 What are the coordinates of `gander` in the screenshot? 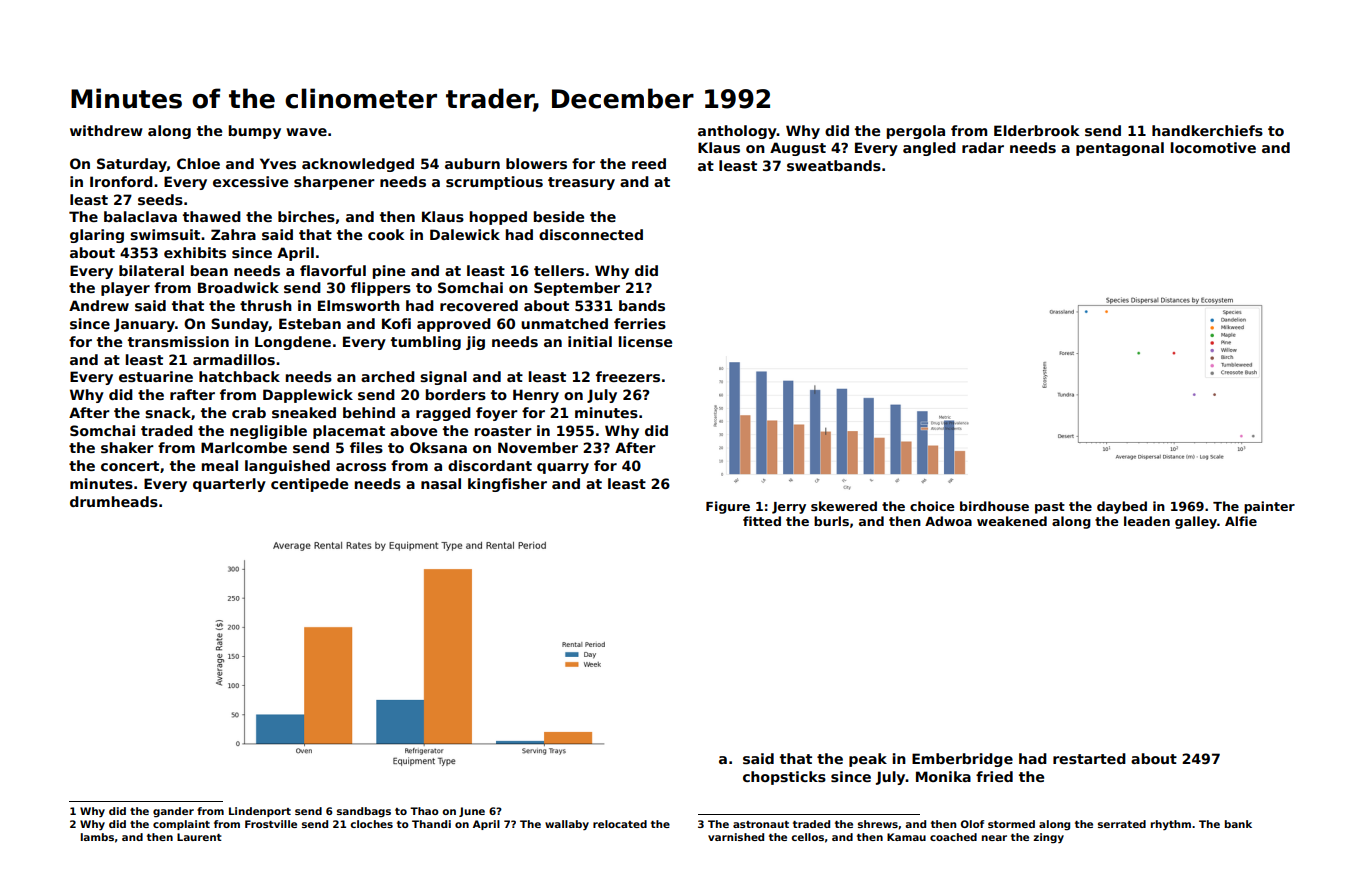 It's located at (173, 812).
